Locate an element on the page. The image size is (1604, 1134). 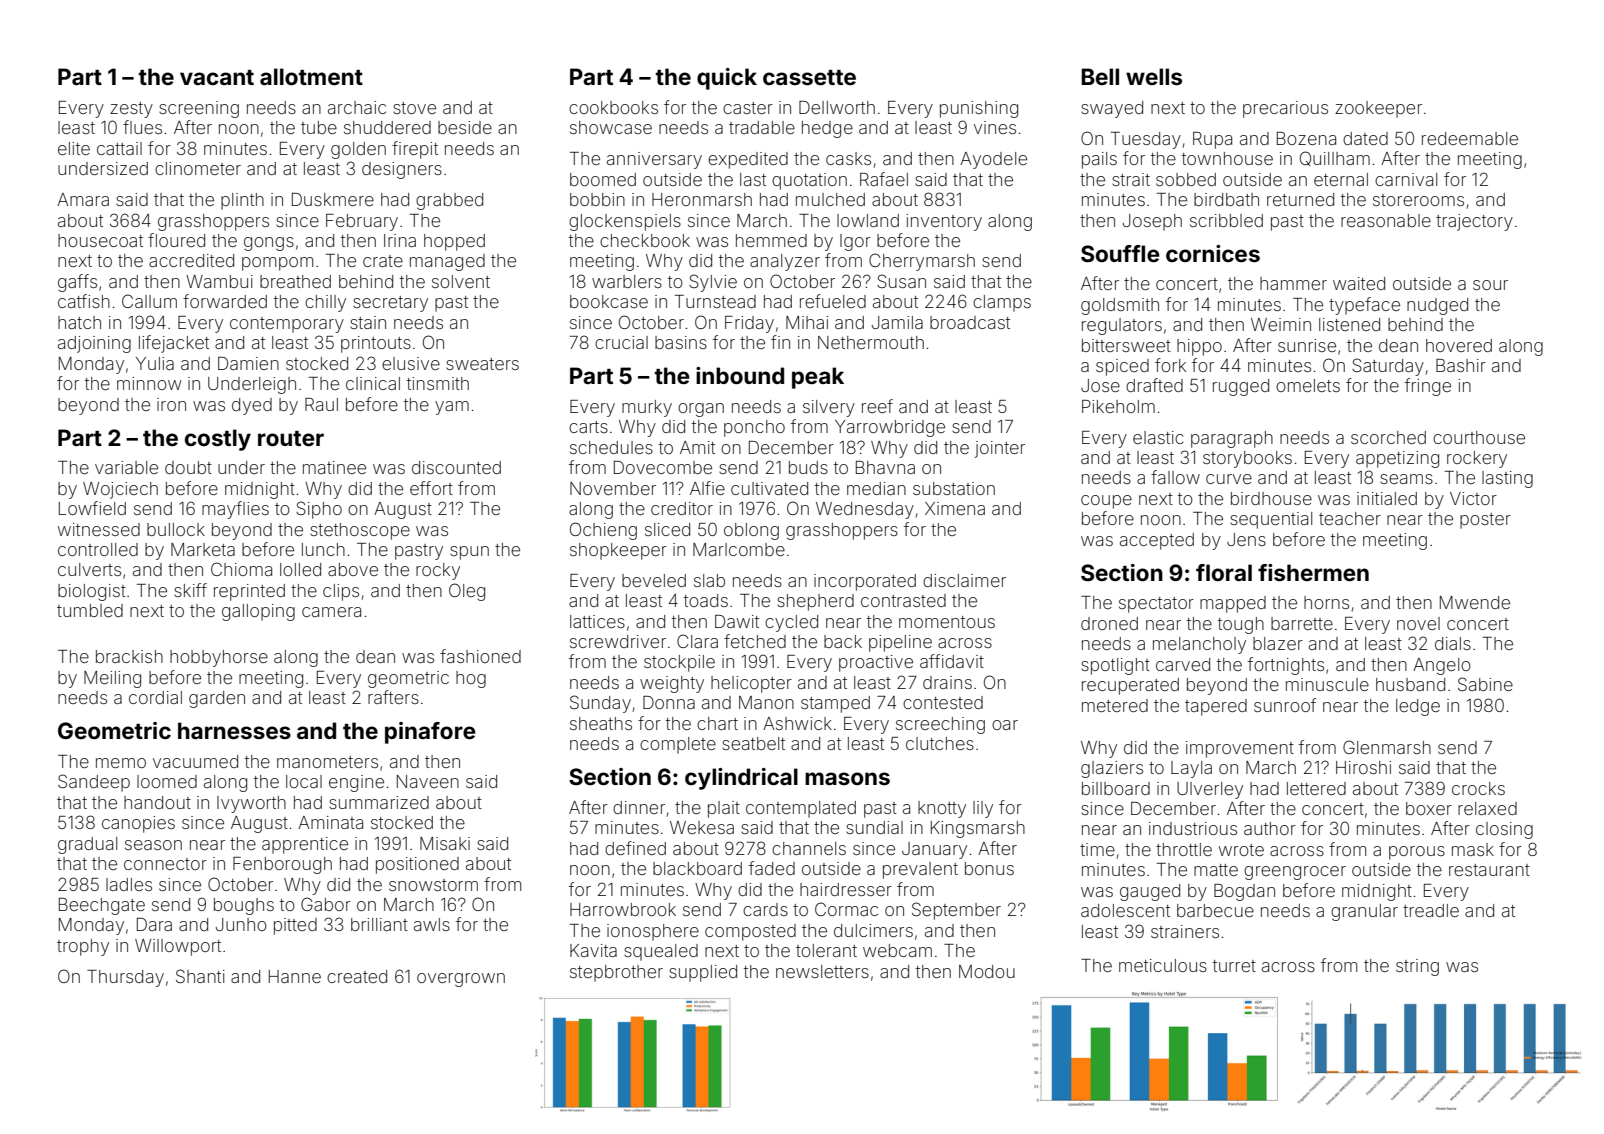
warblers is located at coordinates (627, 281).
